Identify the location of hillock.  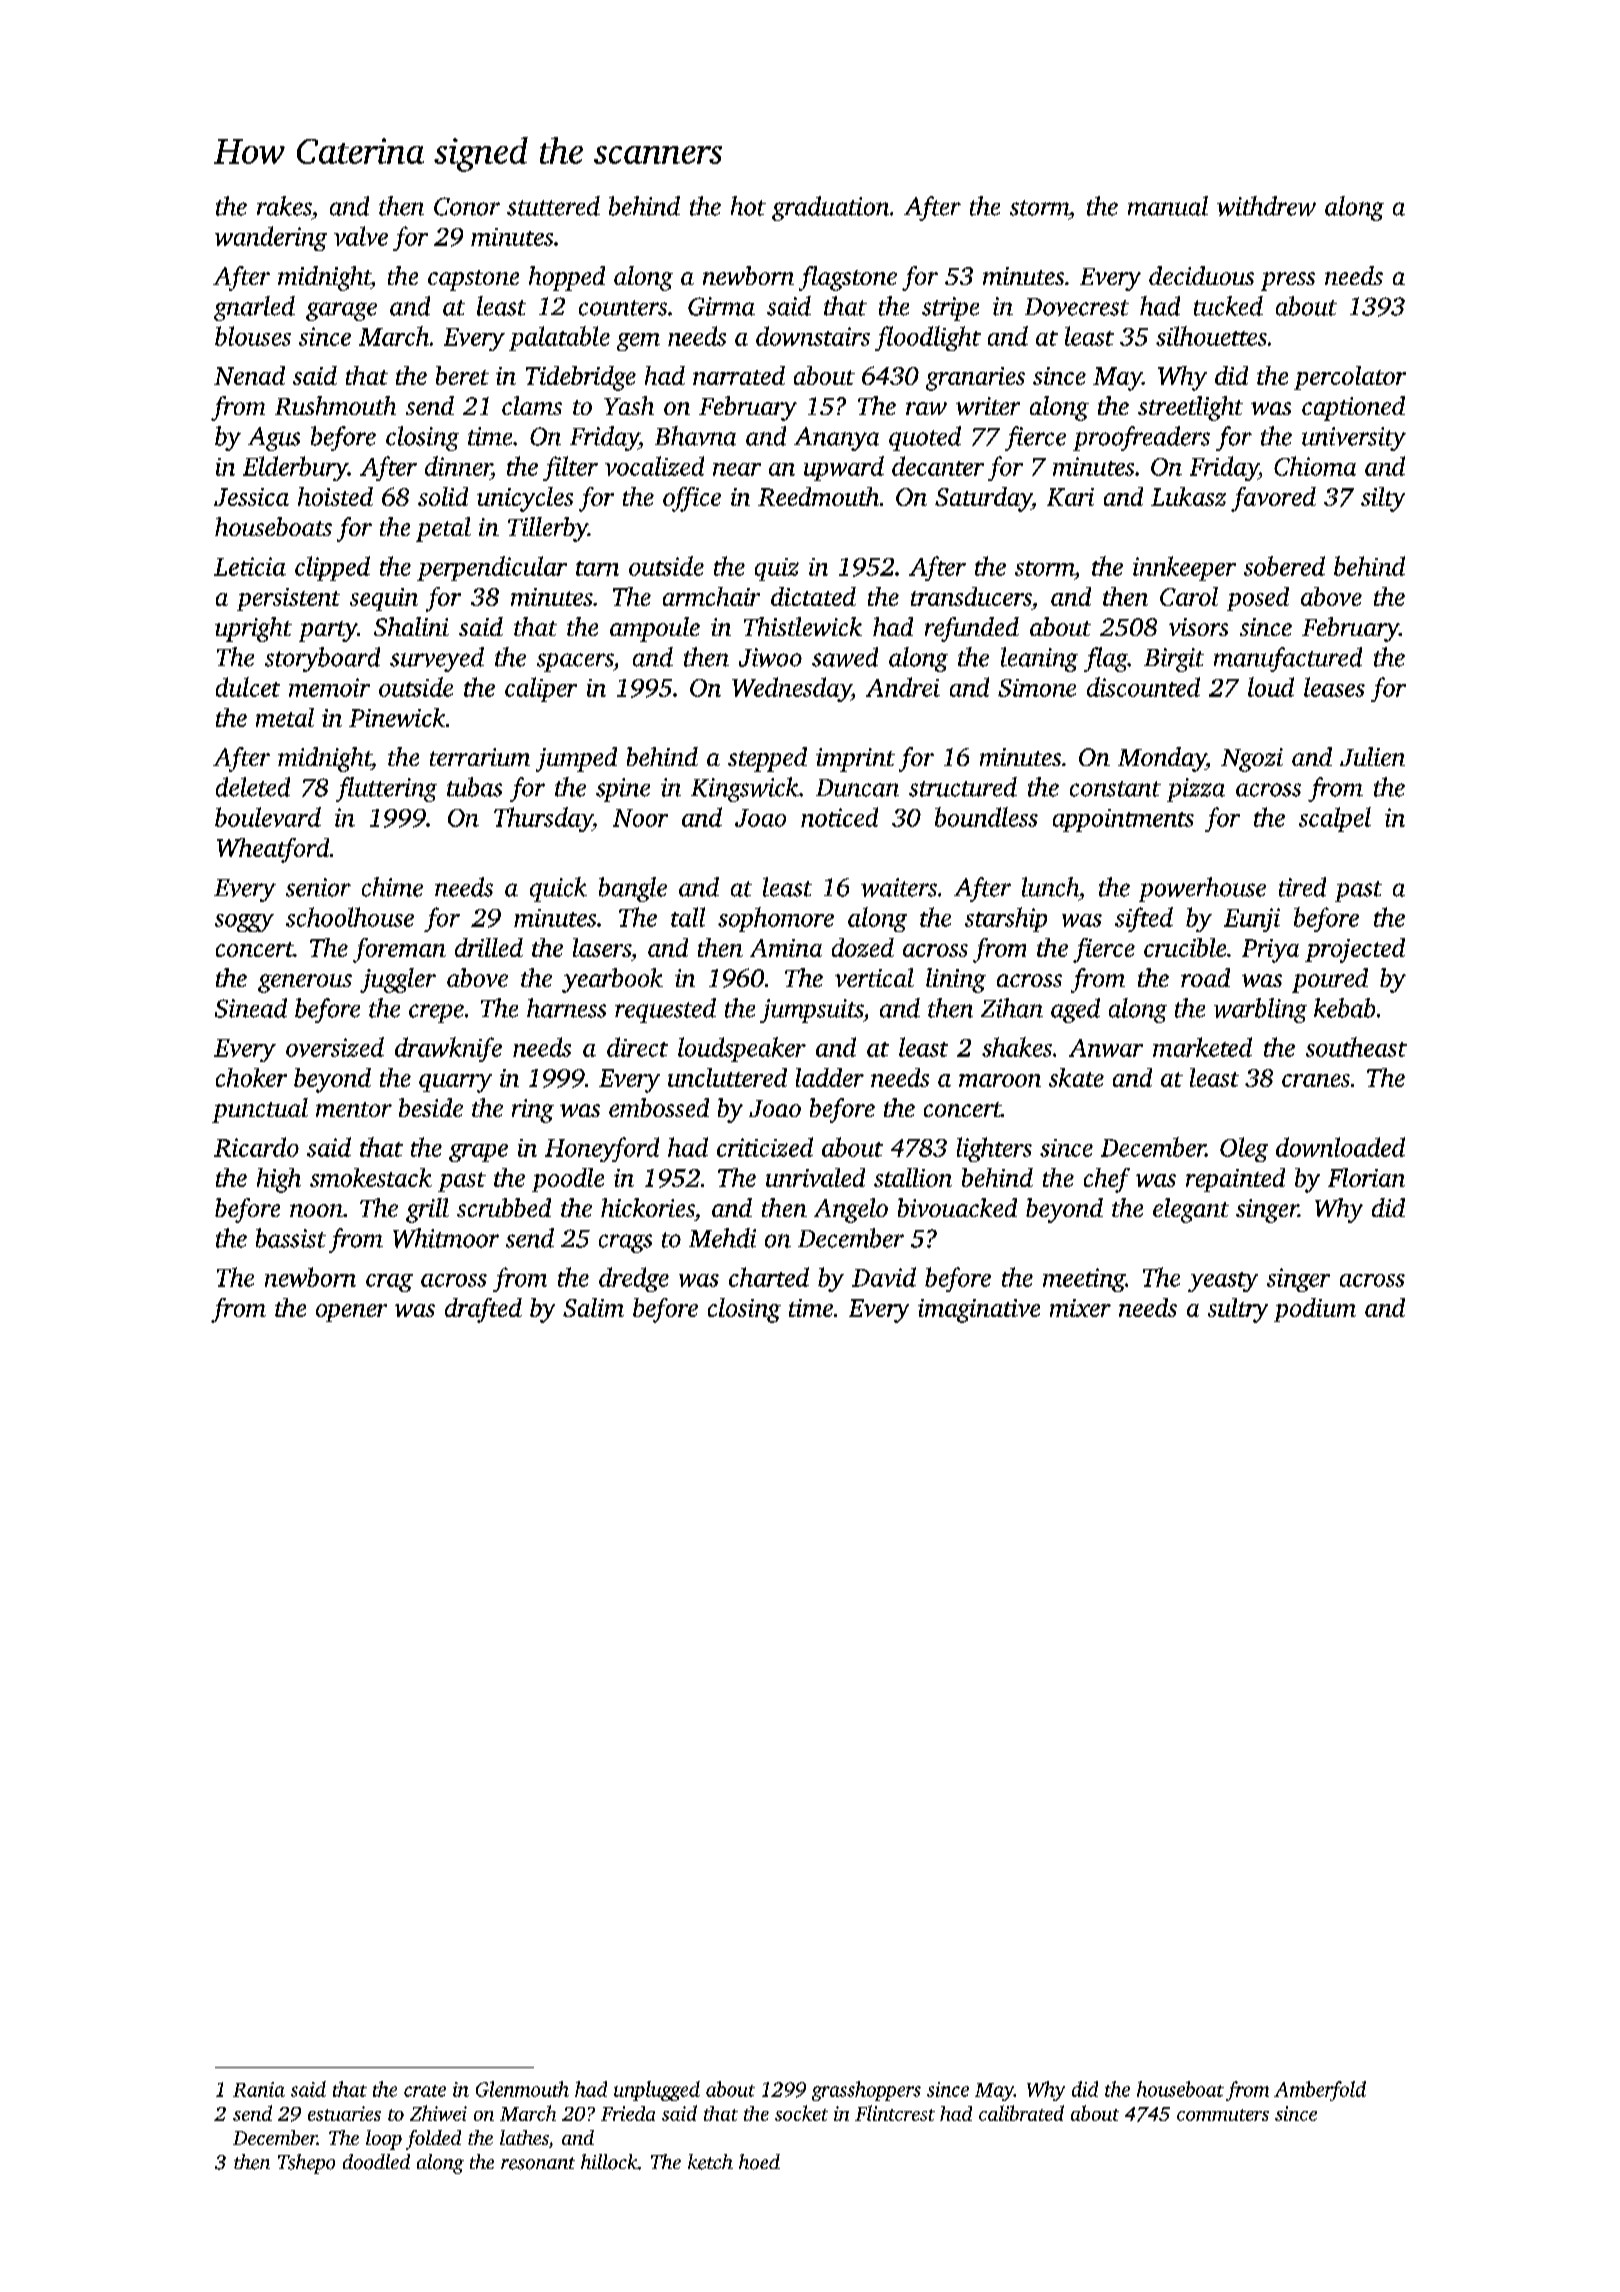
(609, 2162).
